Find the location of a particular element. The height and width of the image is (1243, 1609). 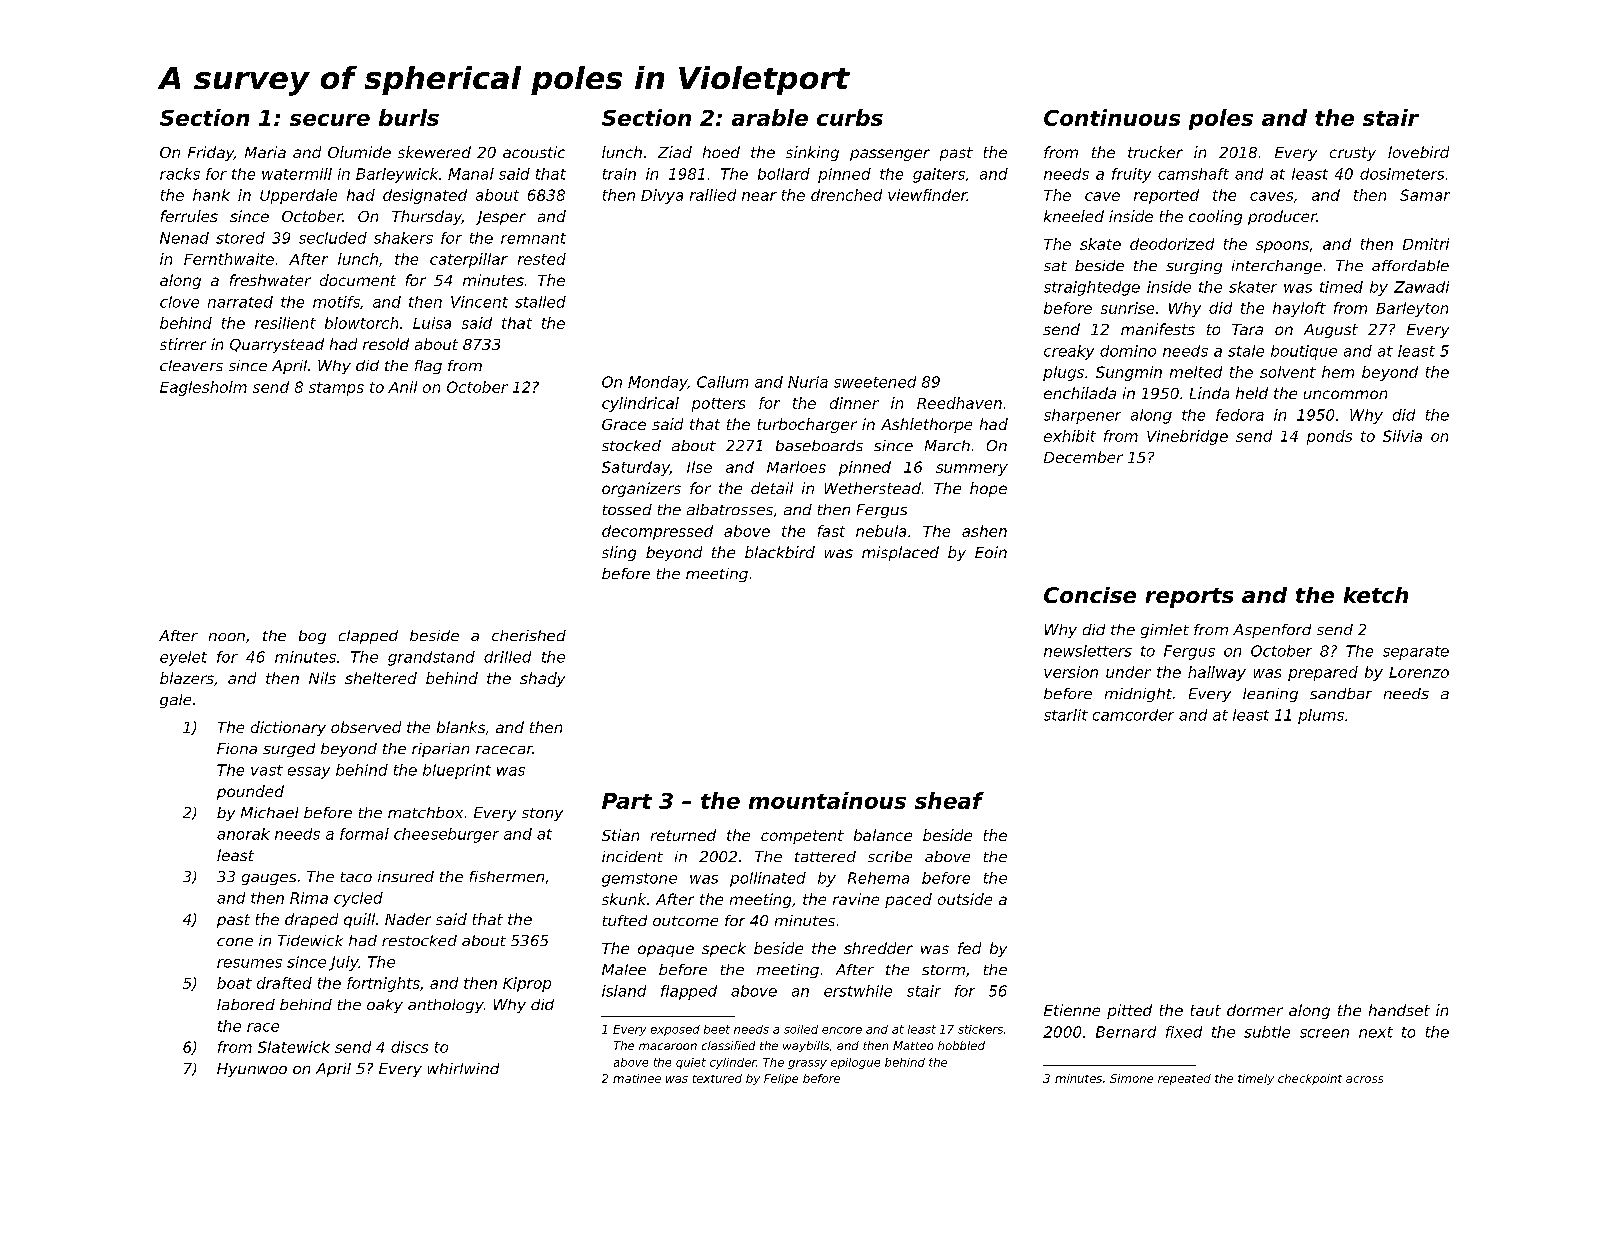

secure is located at coordinates (330, 120).
